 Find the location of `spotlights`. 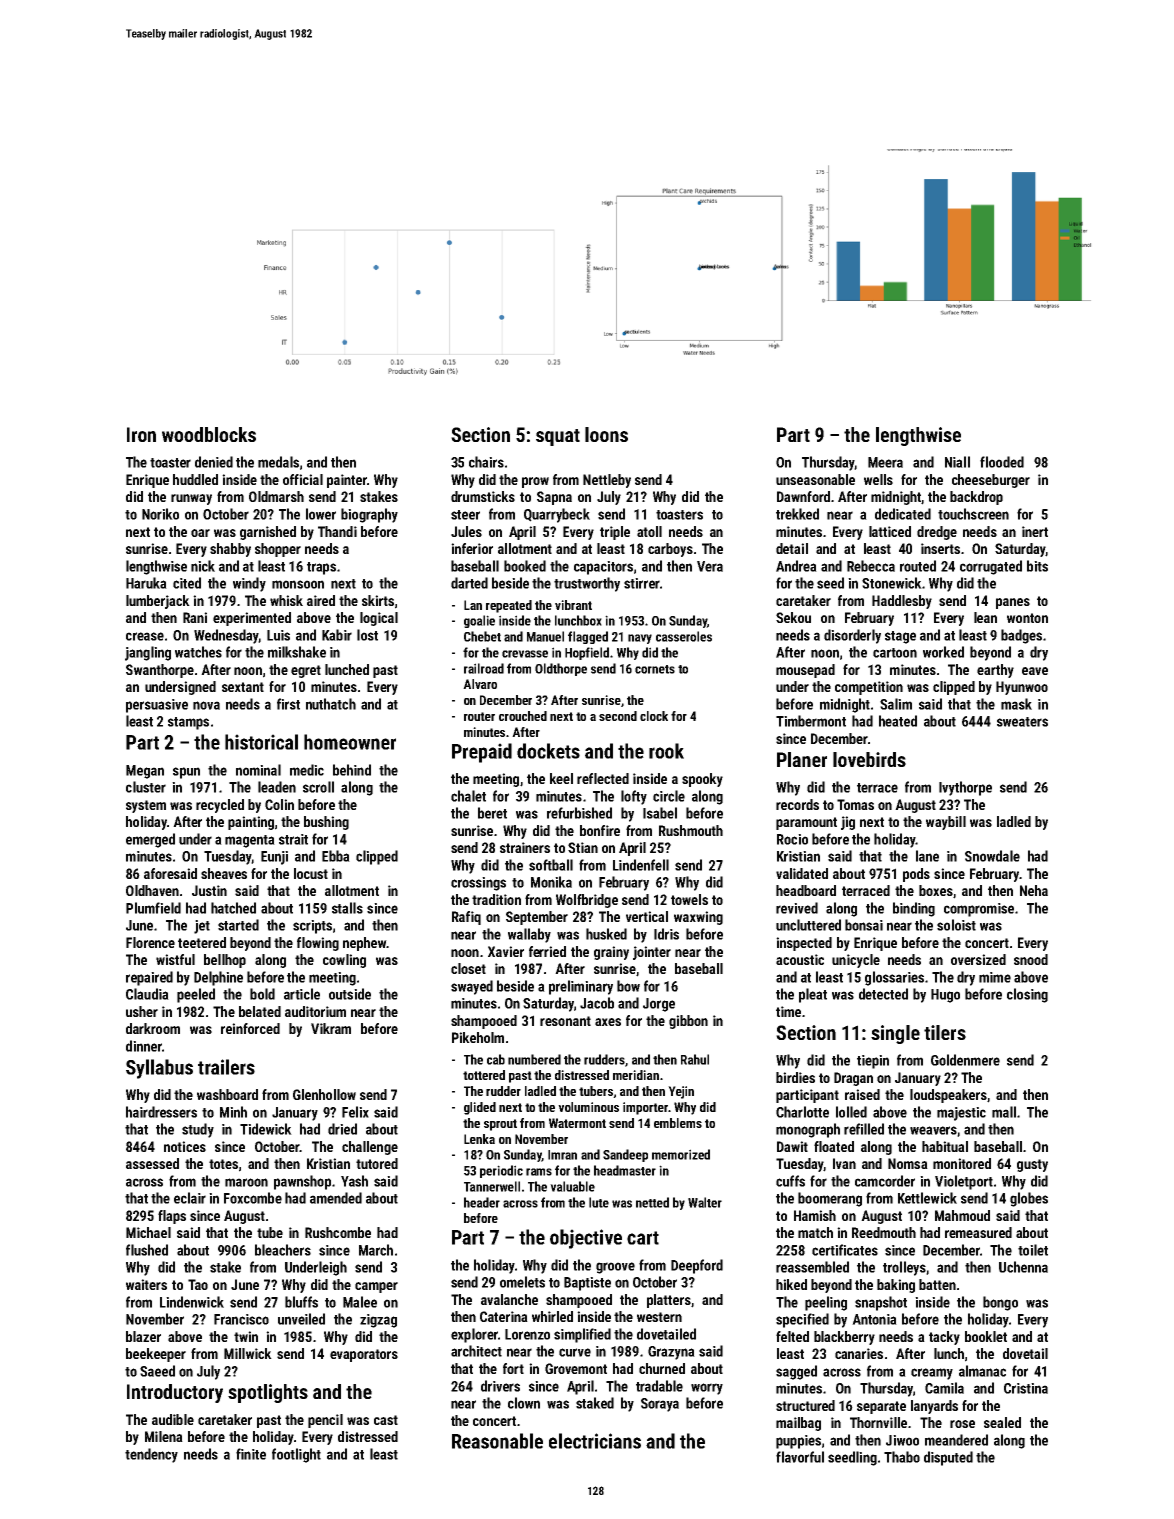

spotlights is located at coordinates (268, 1393).
